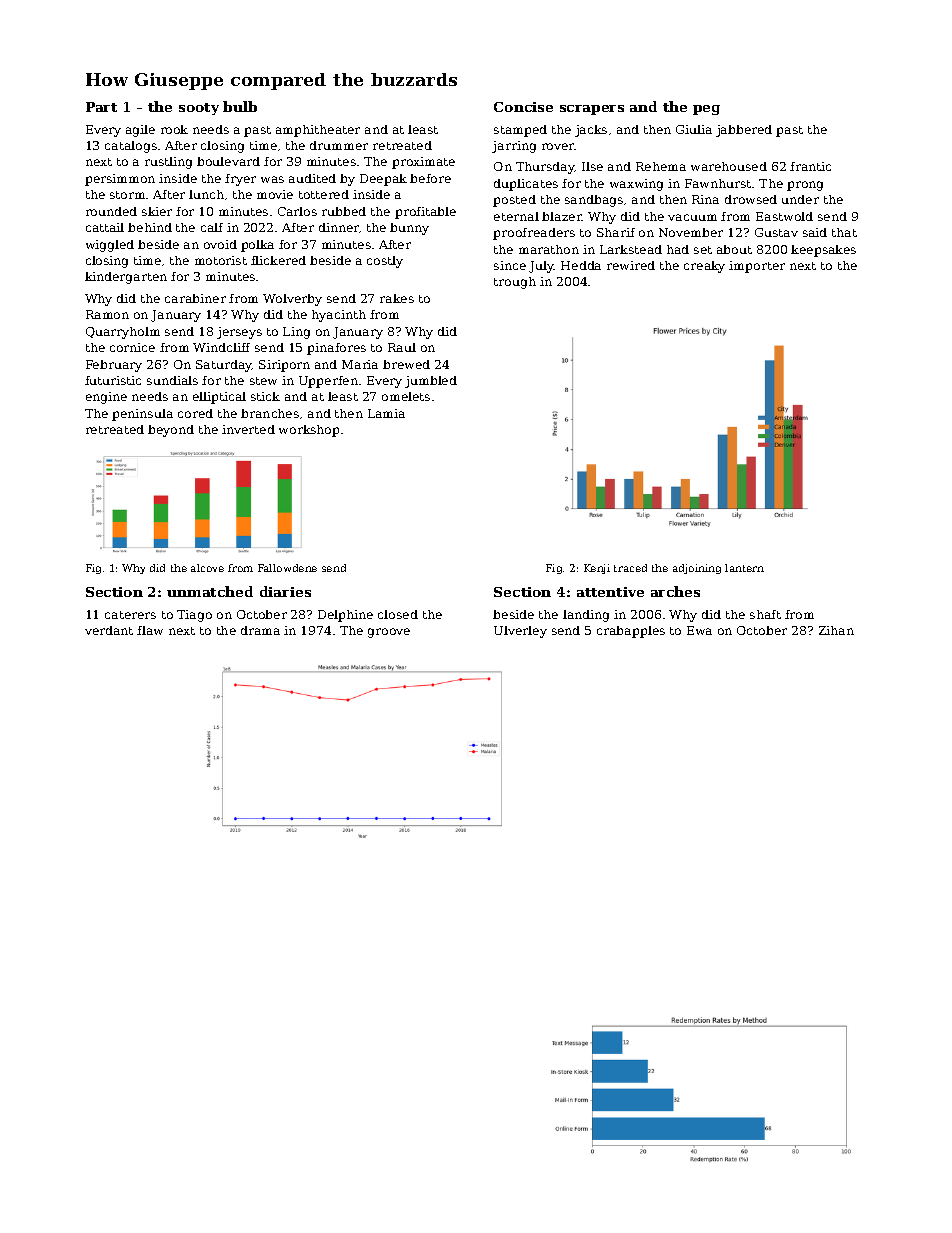 This screenshot has height=1233, width=952. What do you see at coordinates (423, 163) in the screenshot?
I see `proximate` at bounding box center [423, 163].
